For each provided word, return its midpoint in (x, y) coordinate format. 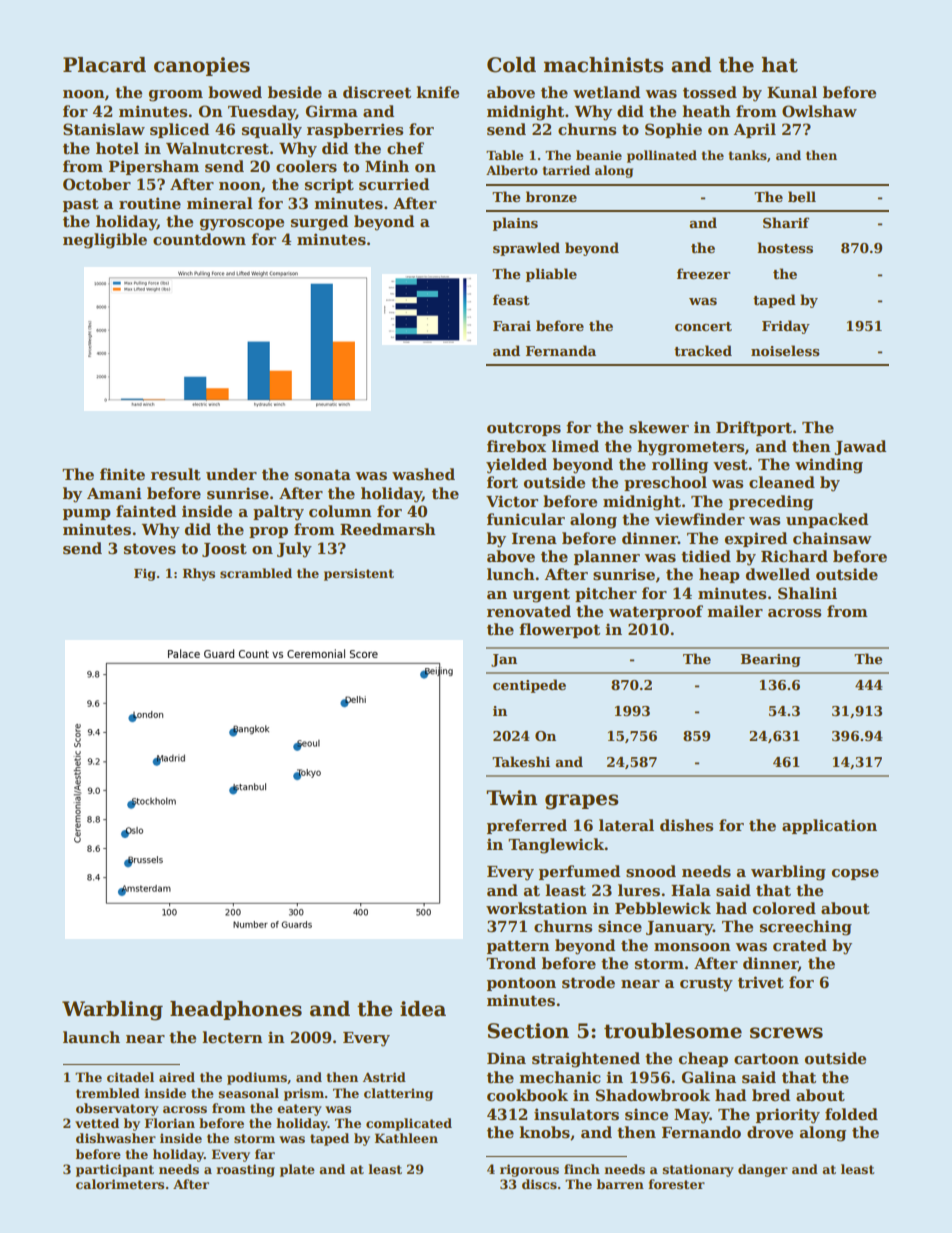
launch (91, 1037)
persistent (359, 575)
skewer (659, 427)
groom (176, 96)
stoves (150, 549)
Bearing (771, 660)
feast (511, 299)
